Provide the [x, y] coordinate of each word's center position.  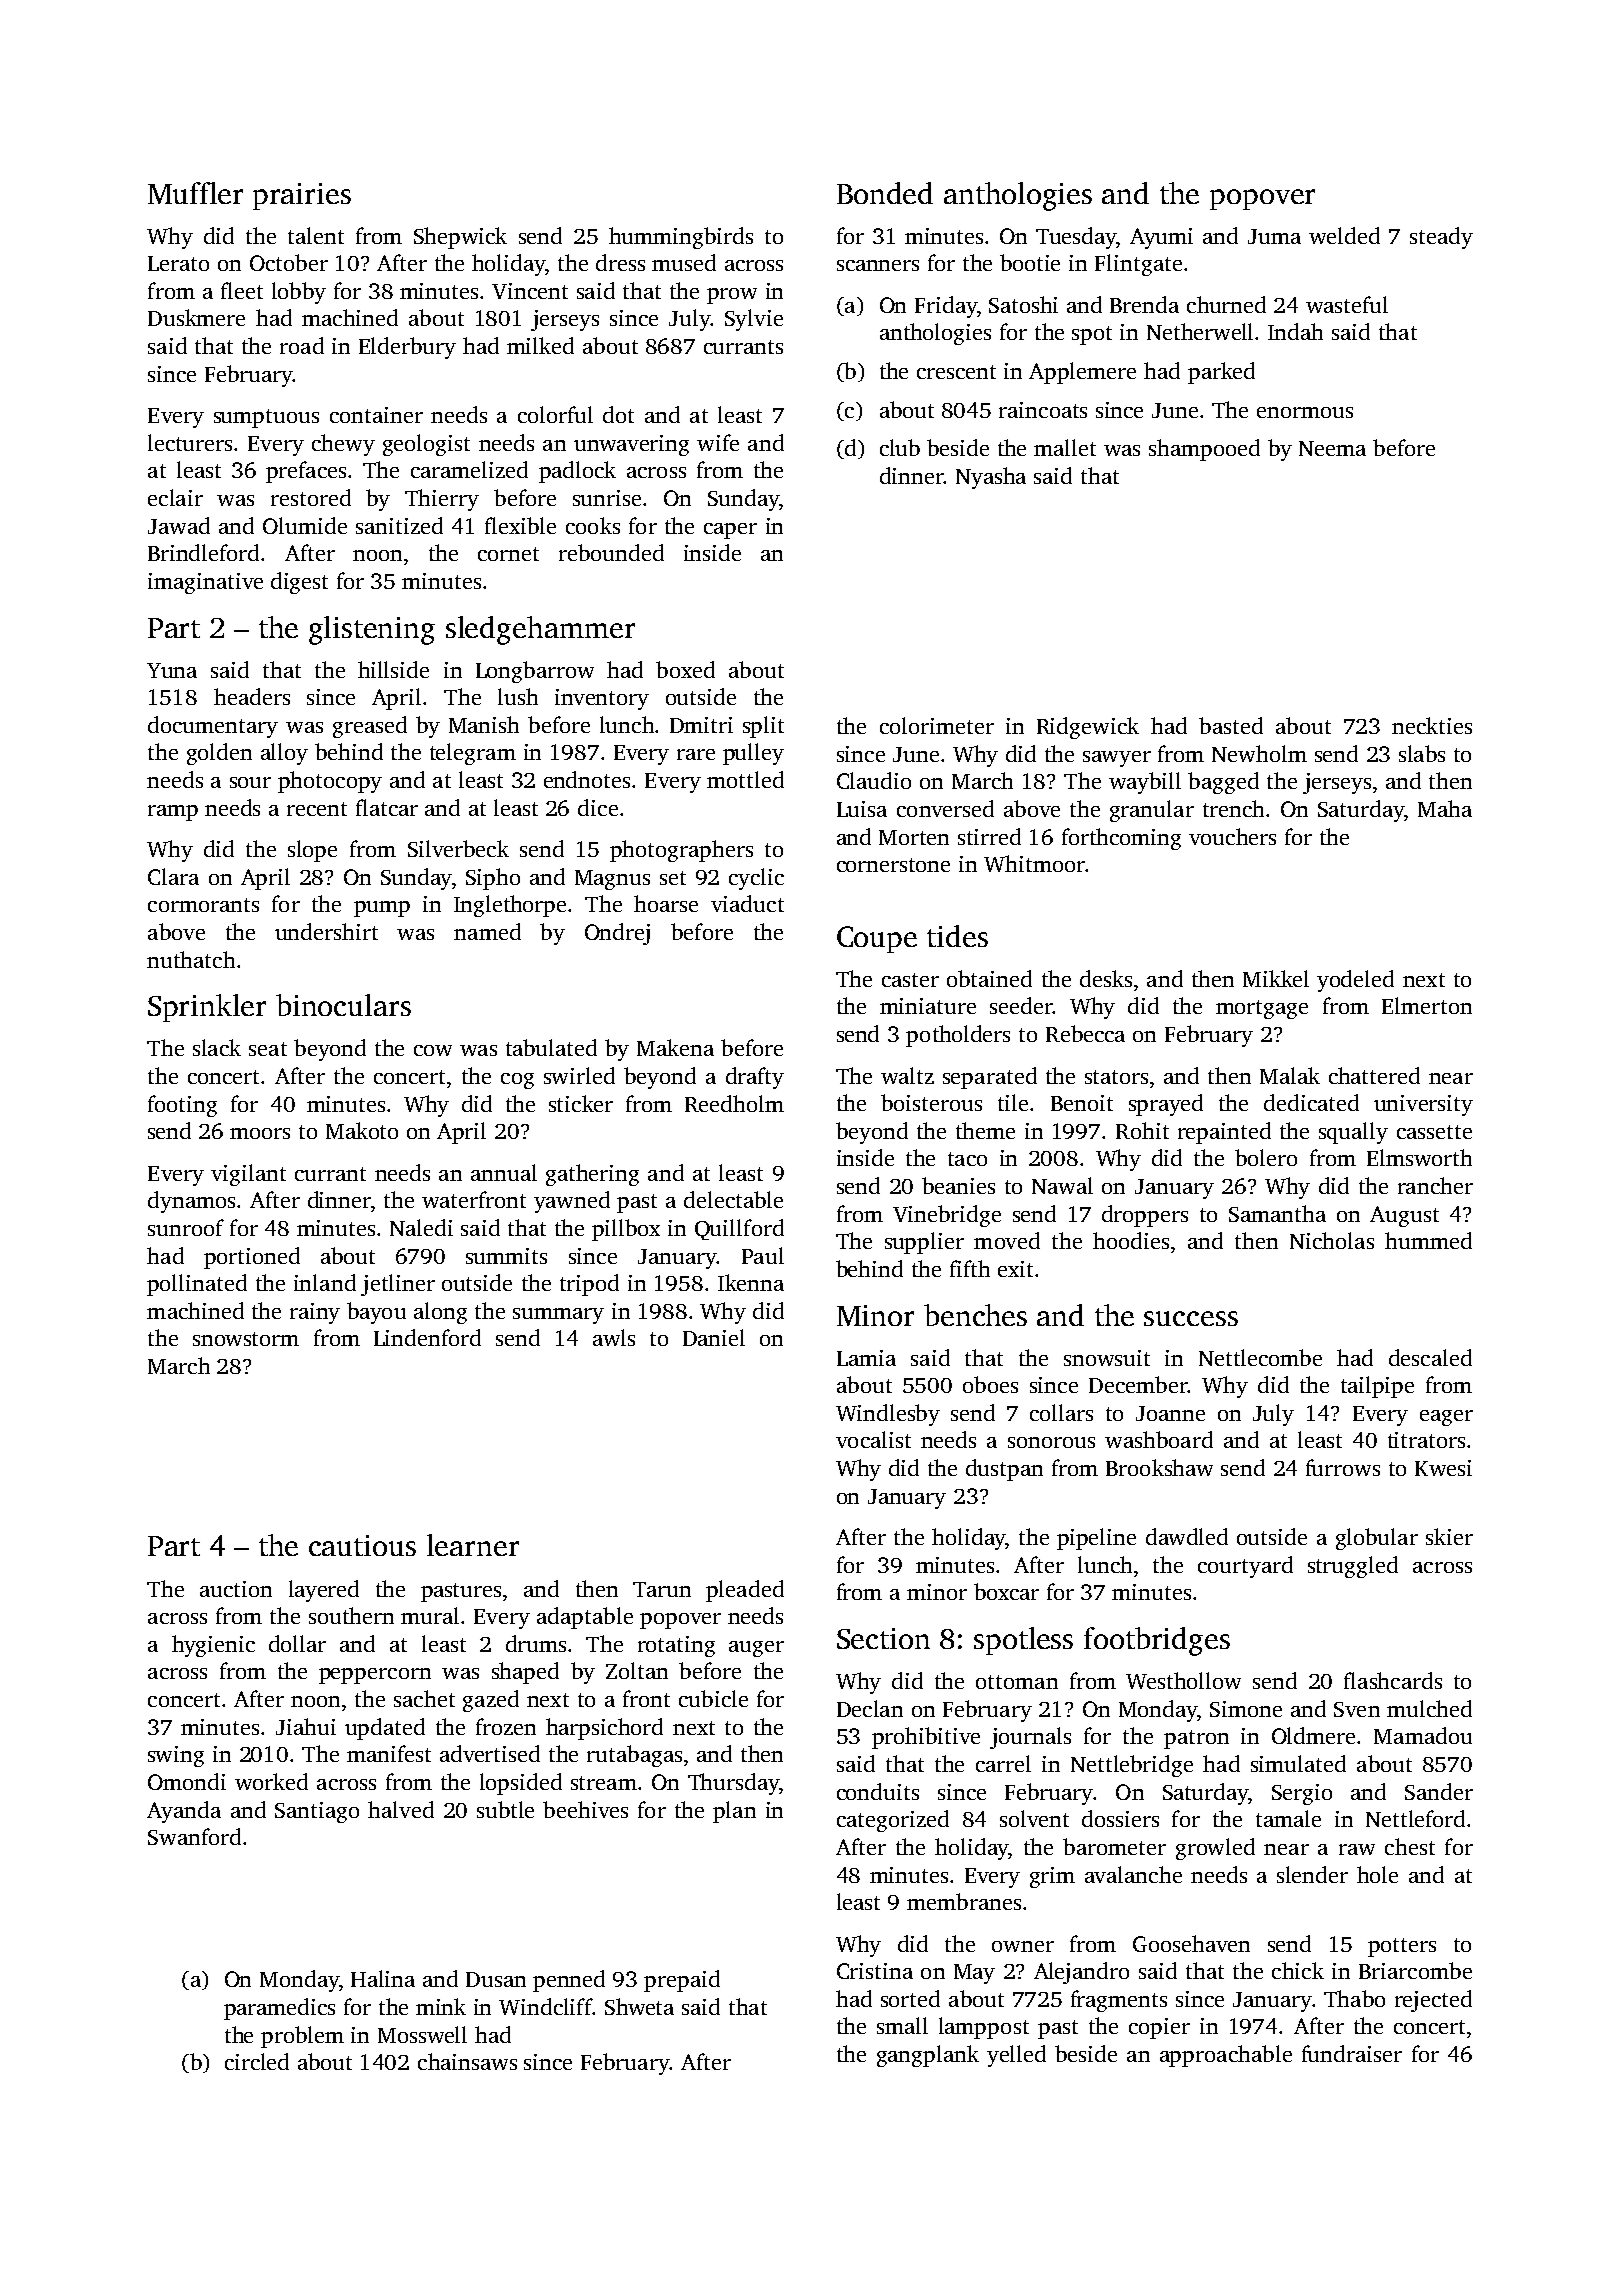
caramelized [469, 469]
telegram [473, 754]
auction [236, 1589]
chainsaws [467, 2061]
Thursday [733, 1784]
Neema [1332, 448]
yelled [1016, 2056]
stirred [989, 836]
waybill [1145, 783]
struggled [1353, 1567]
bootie [1030, 262]
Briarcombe [1415, 1970]
